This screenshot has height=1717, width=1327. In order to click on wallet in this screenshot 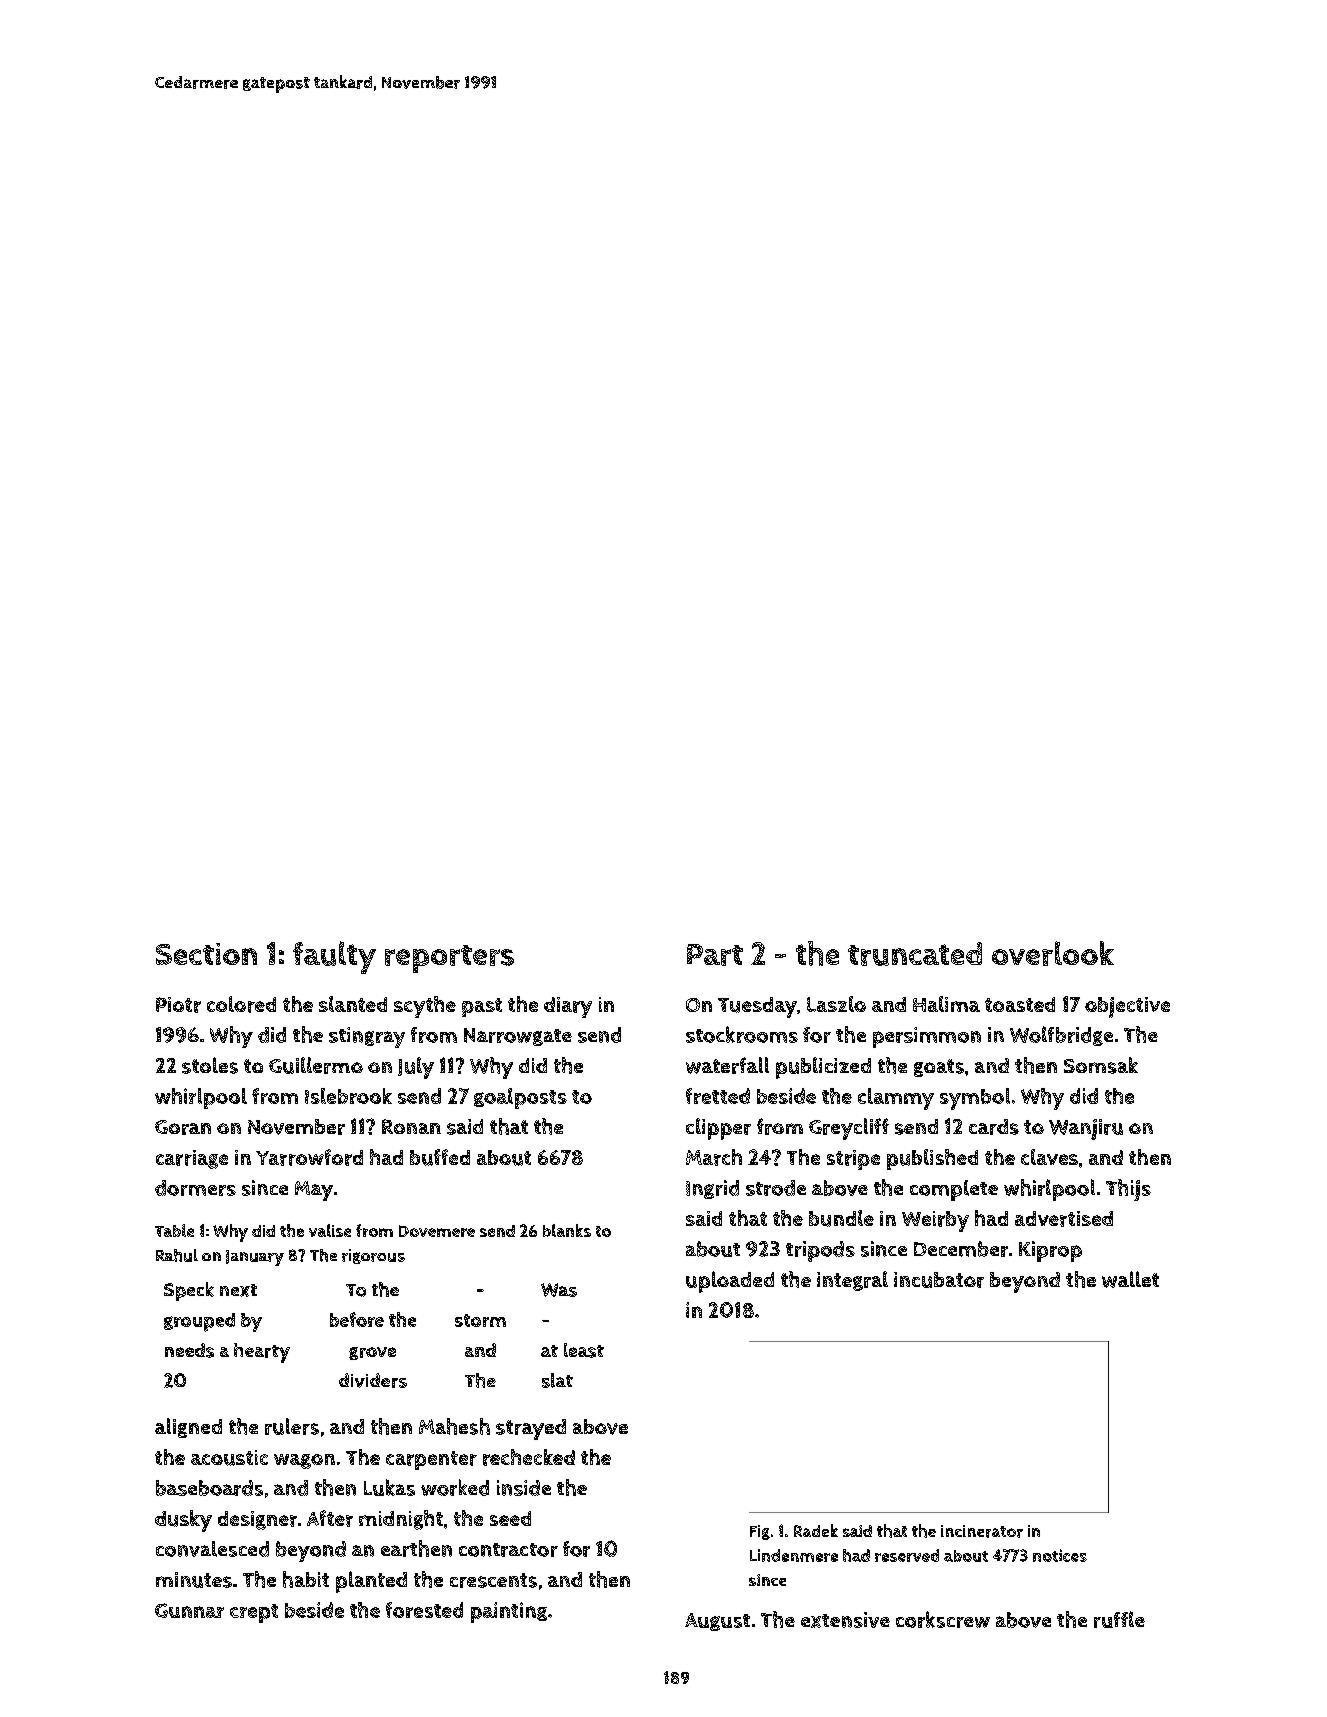, I will do `click(1130, 1279)`.
